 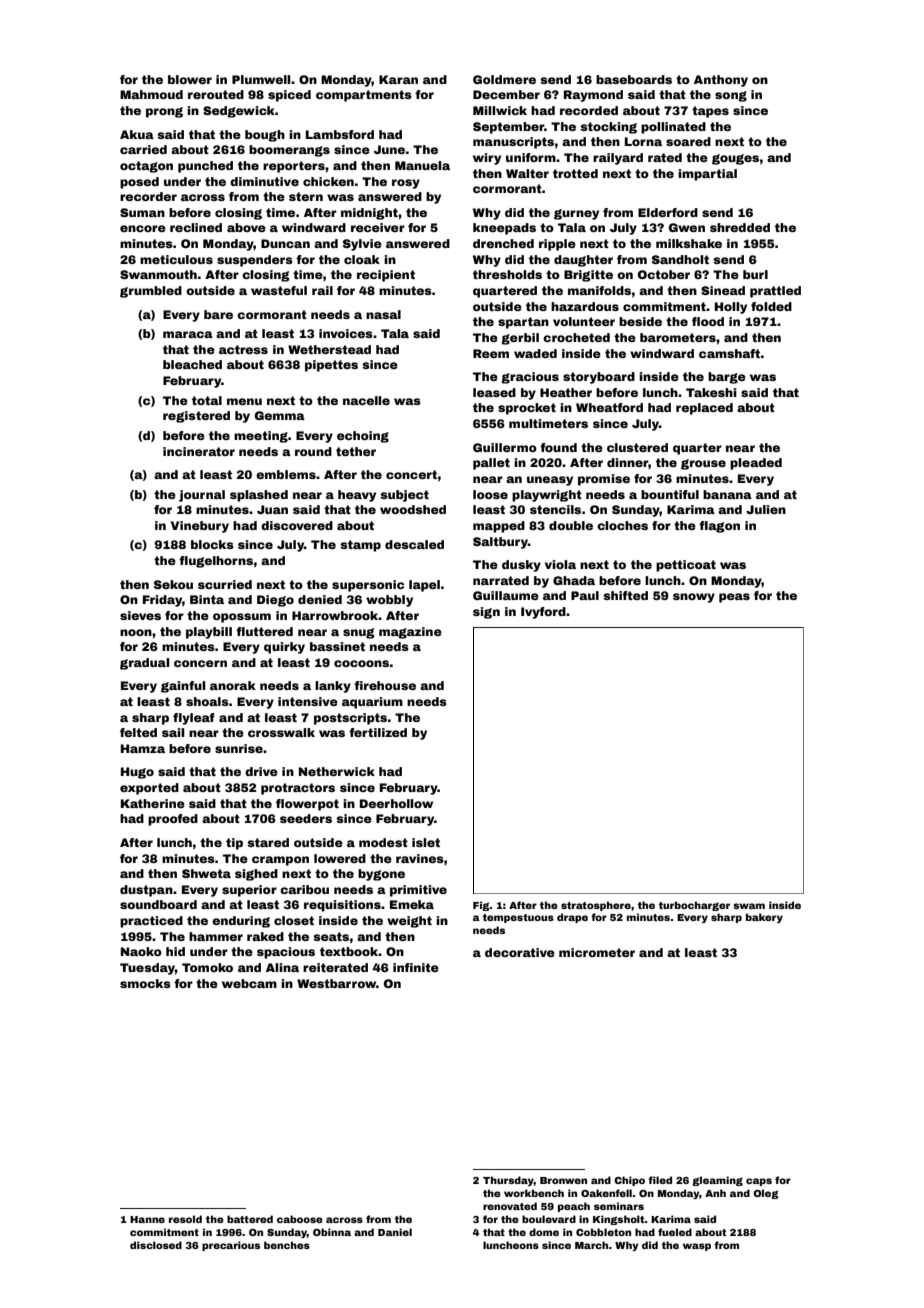 I want to click on Mahmoud, so click(x=151, y=94).
